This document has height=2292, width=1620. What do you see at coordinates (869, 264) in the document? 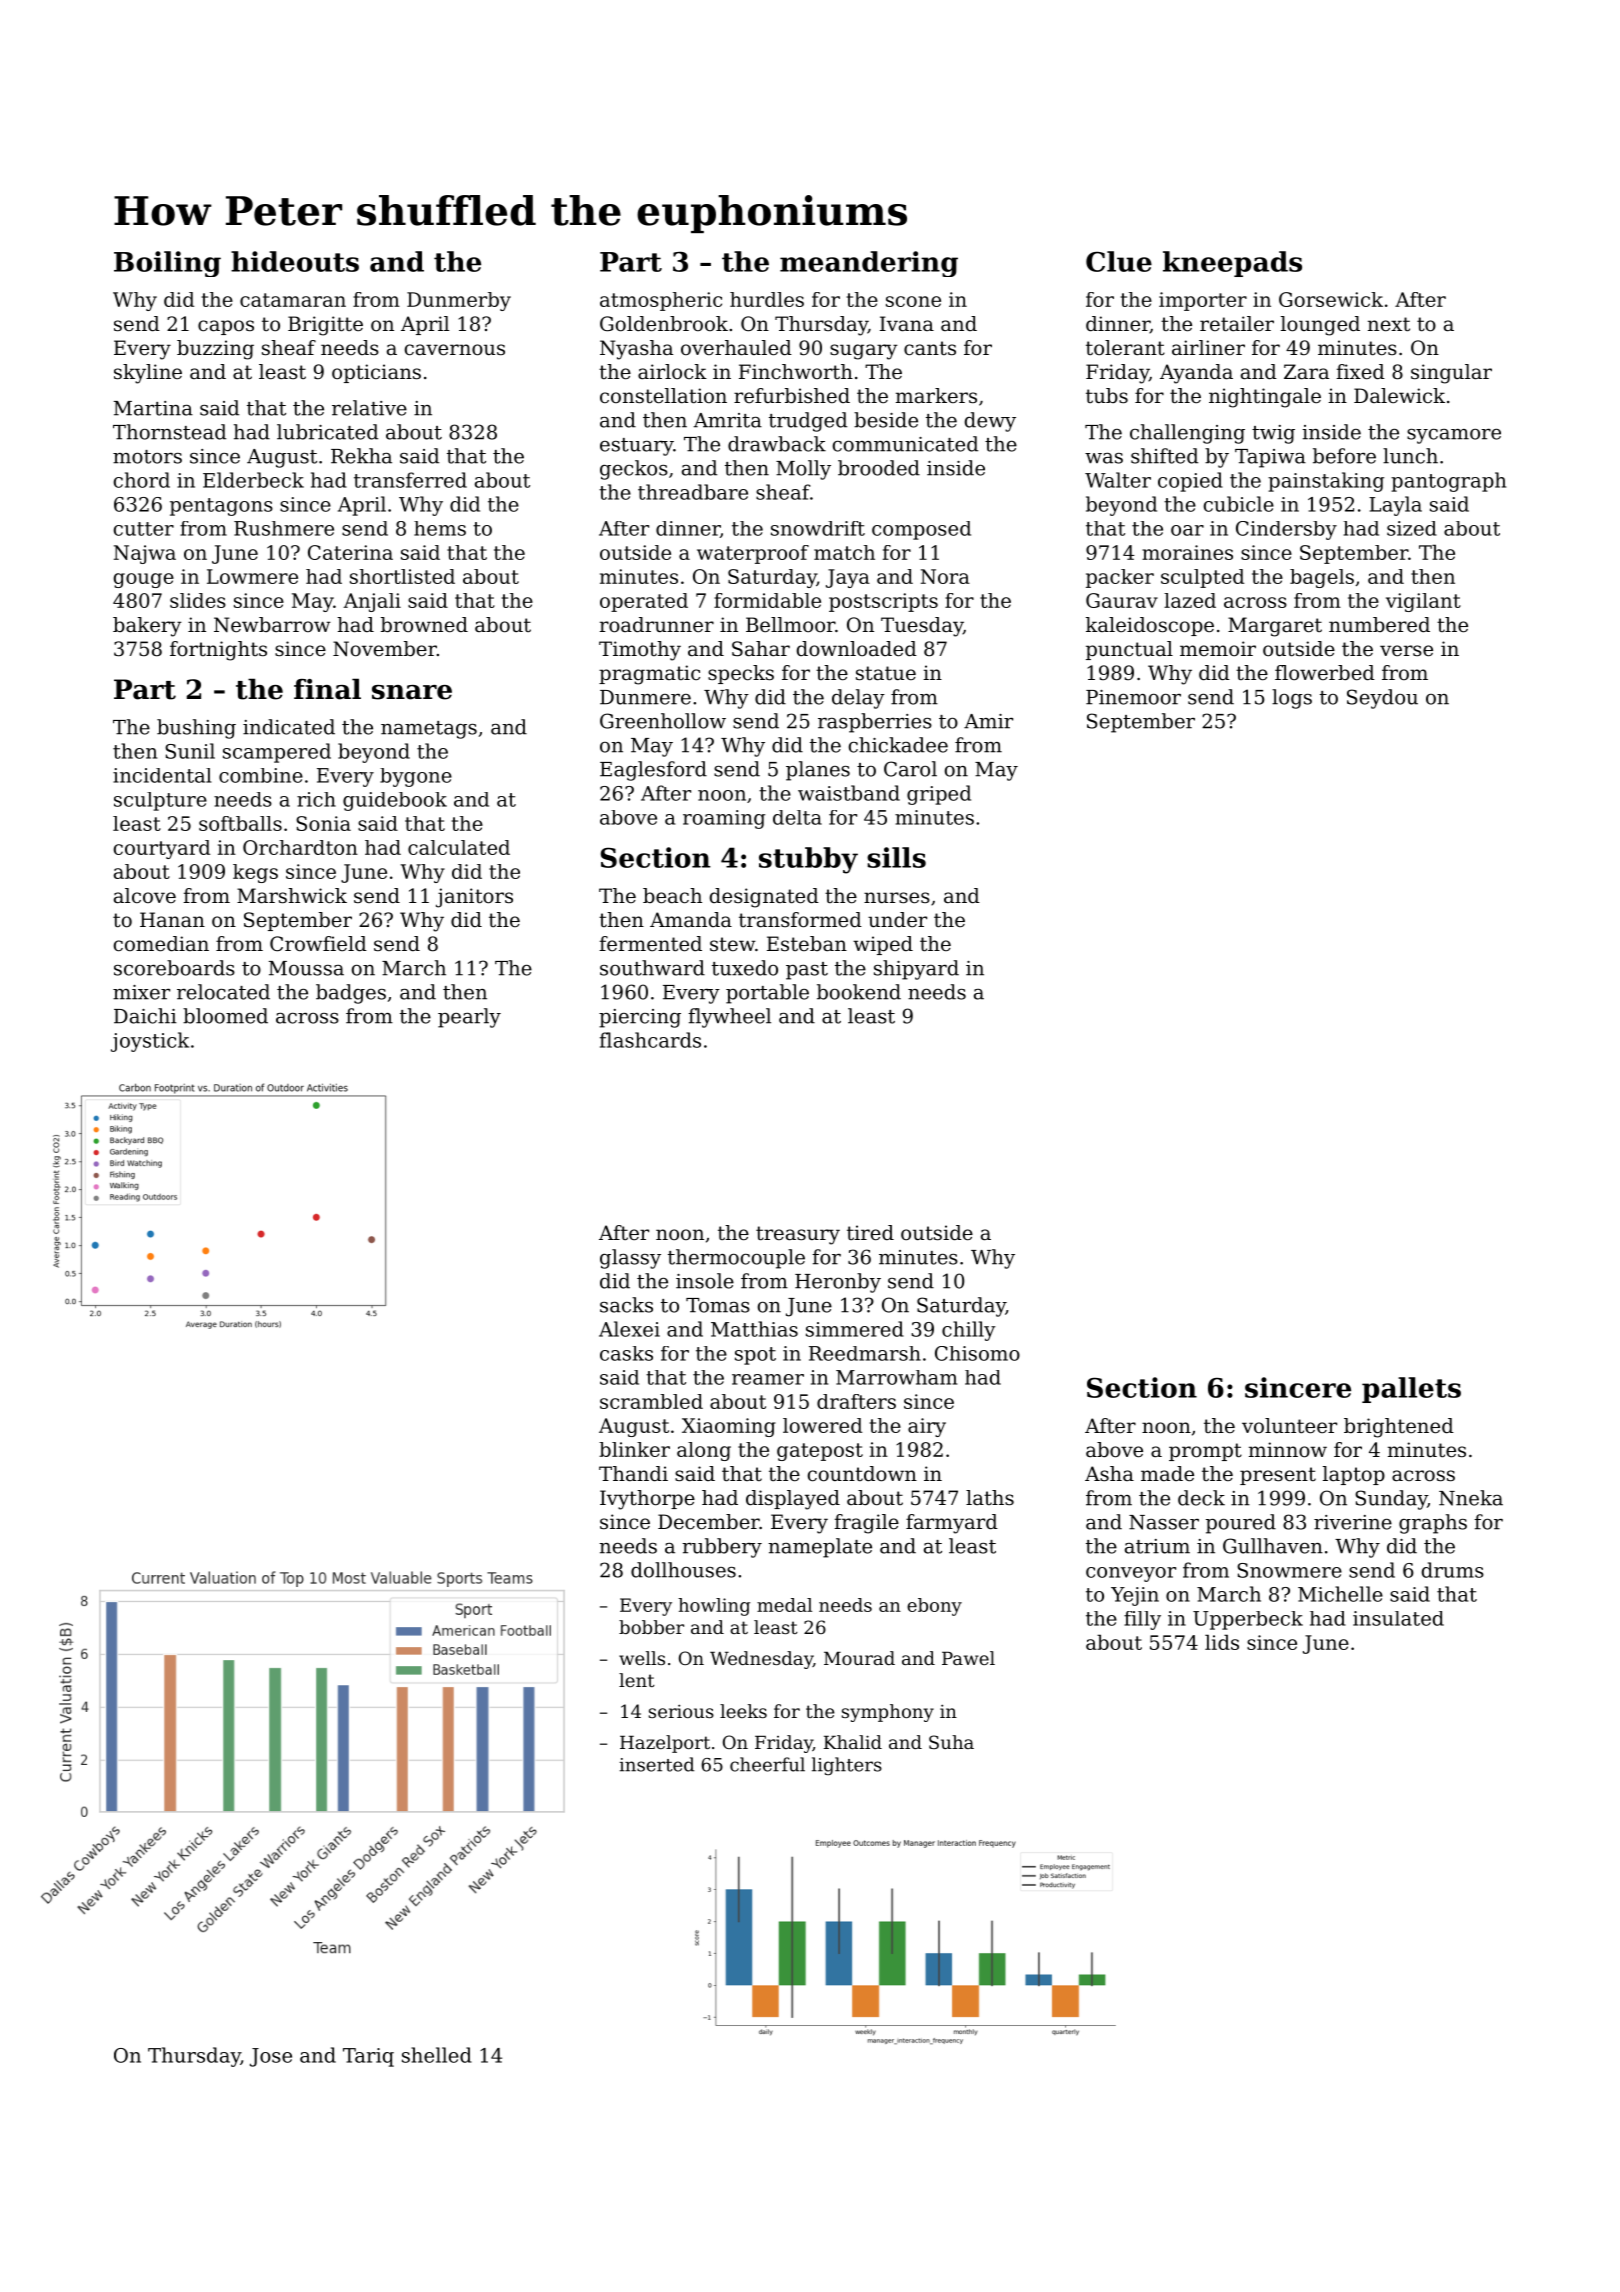
I see `meandering` at bounding box center [869, 264].
